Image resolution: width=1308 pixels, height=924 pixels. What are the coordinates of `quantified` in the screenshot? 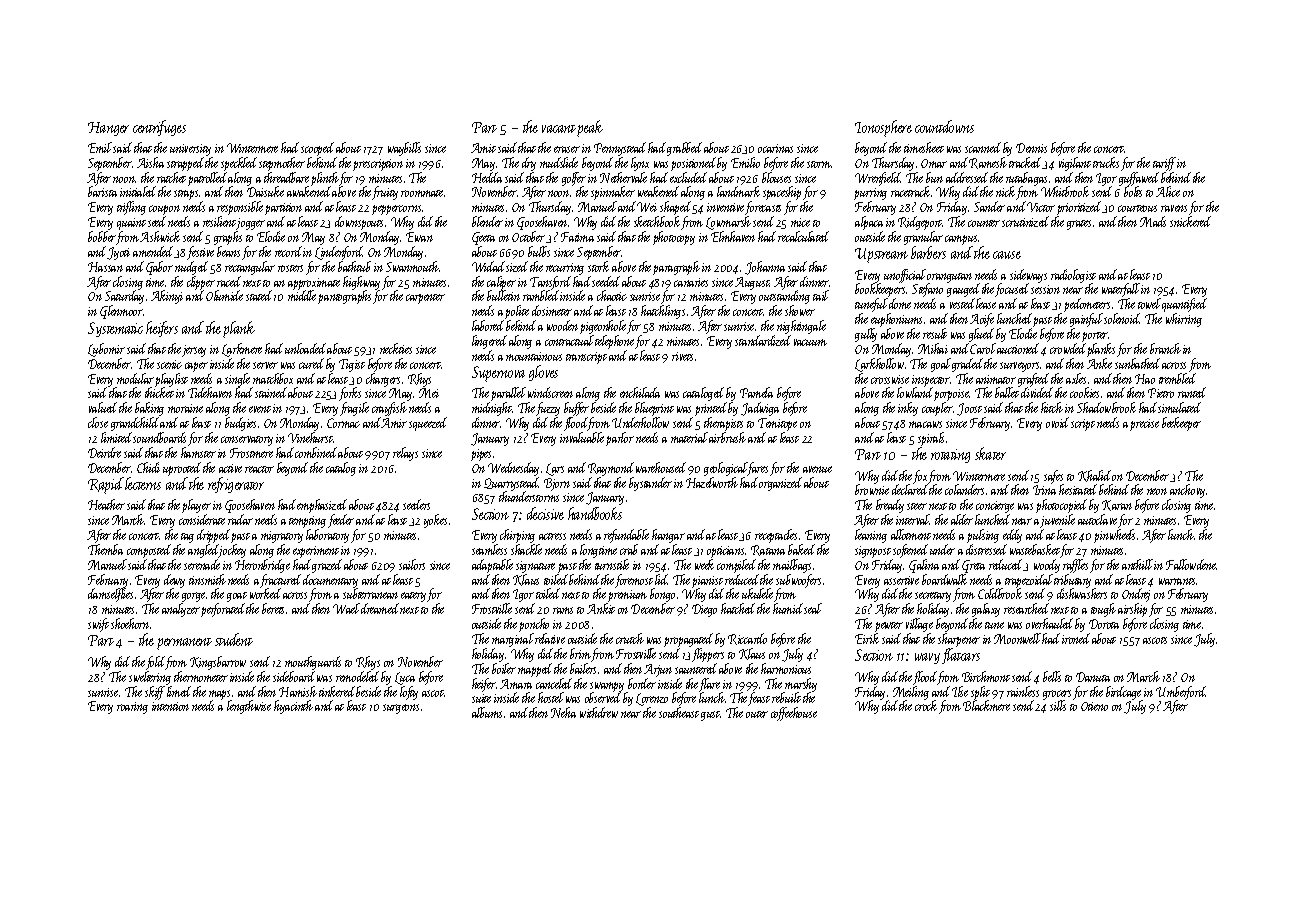 It's located at (1184, 306).
